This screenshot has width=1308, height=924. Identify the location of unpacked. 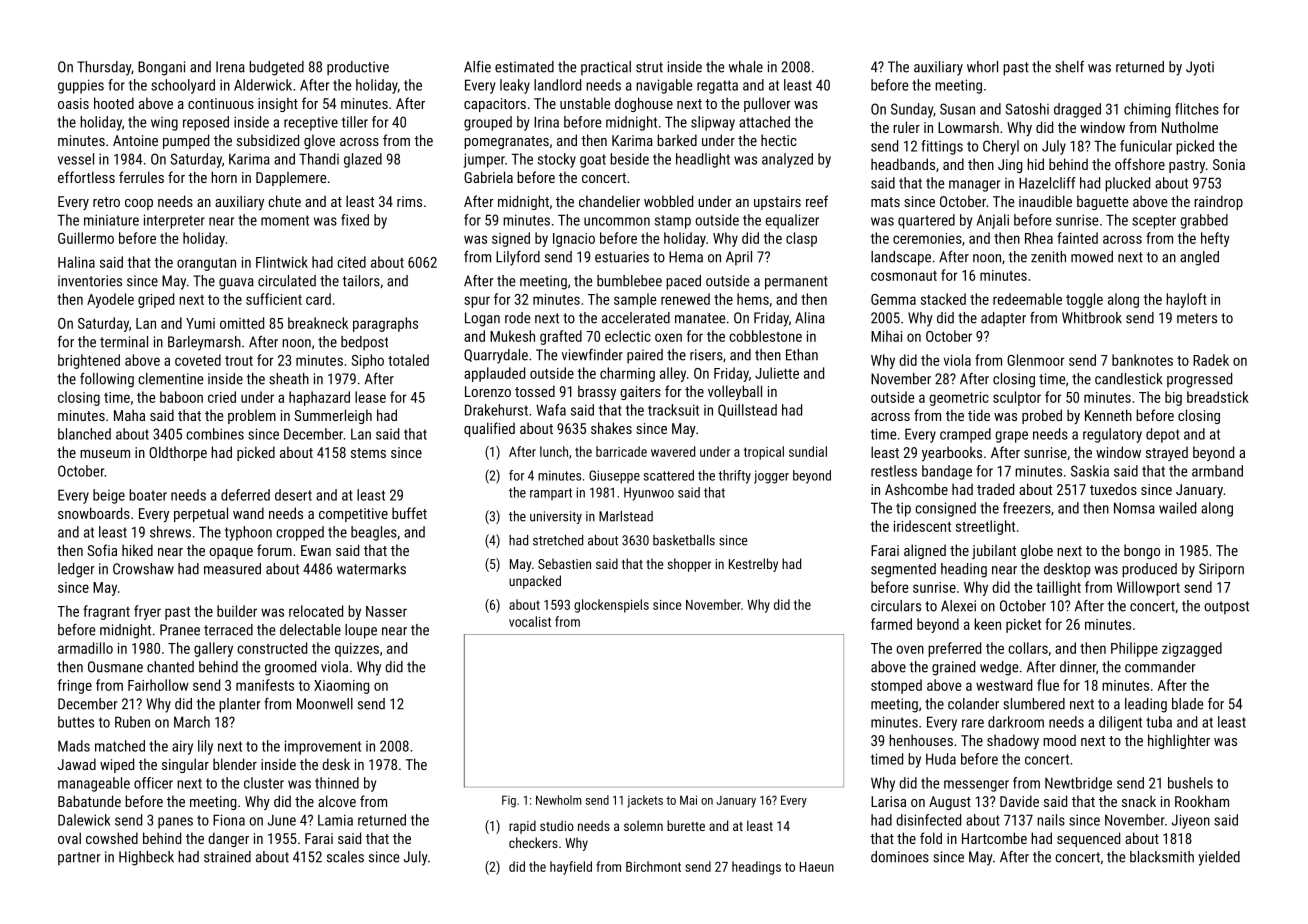
(535, 582).
